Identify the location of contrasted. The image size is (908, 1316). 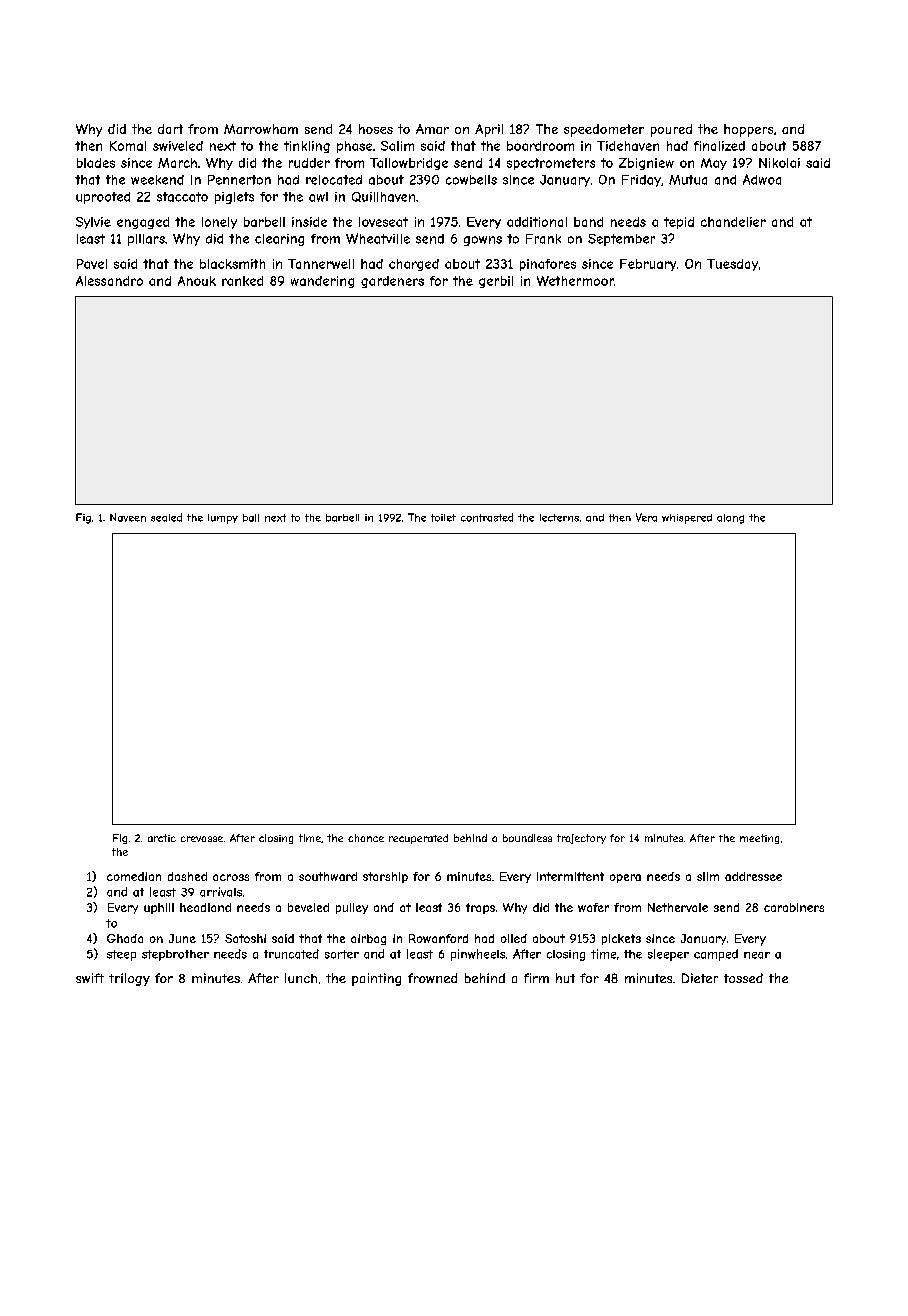
(487, 517).
